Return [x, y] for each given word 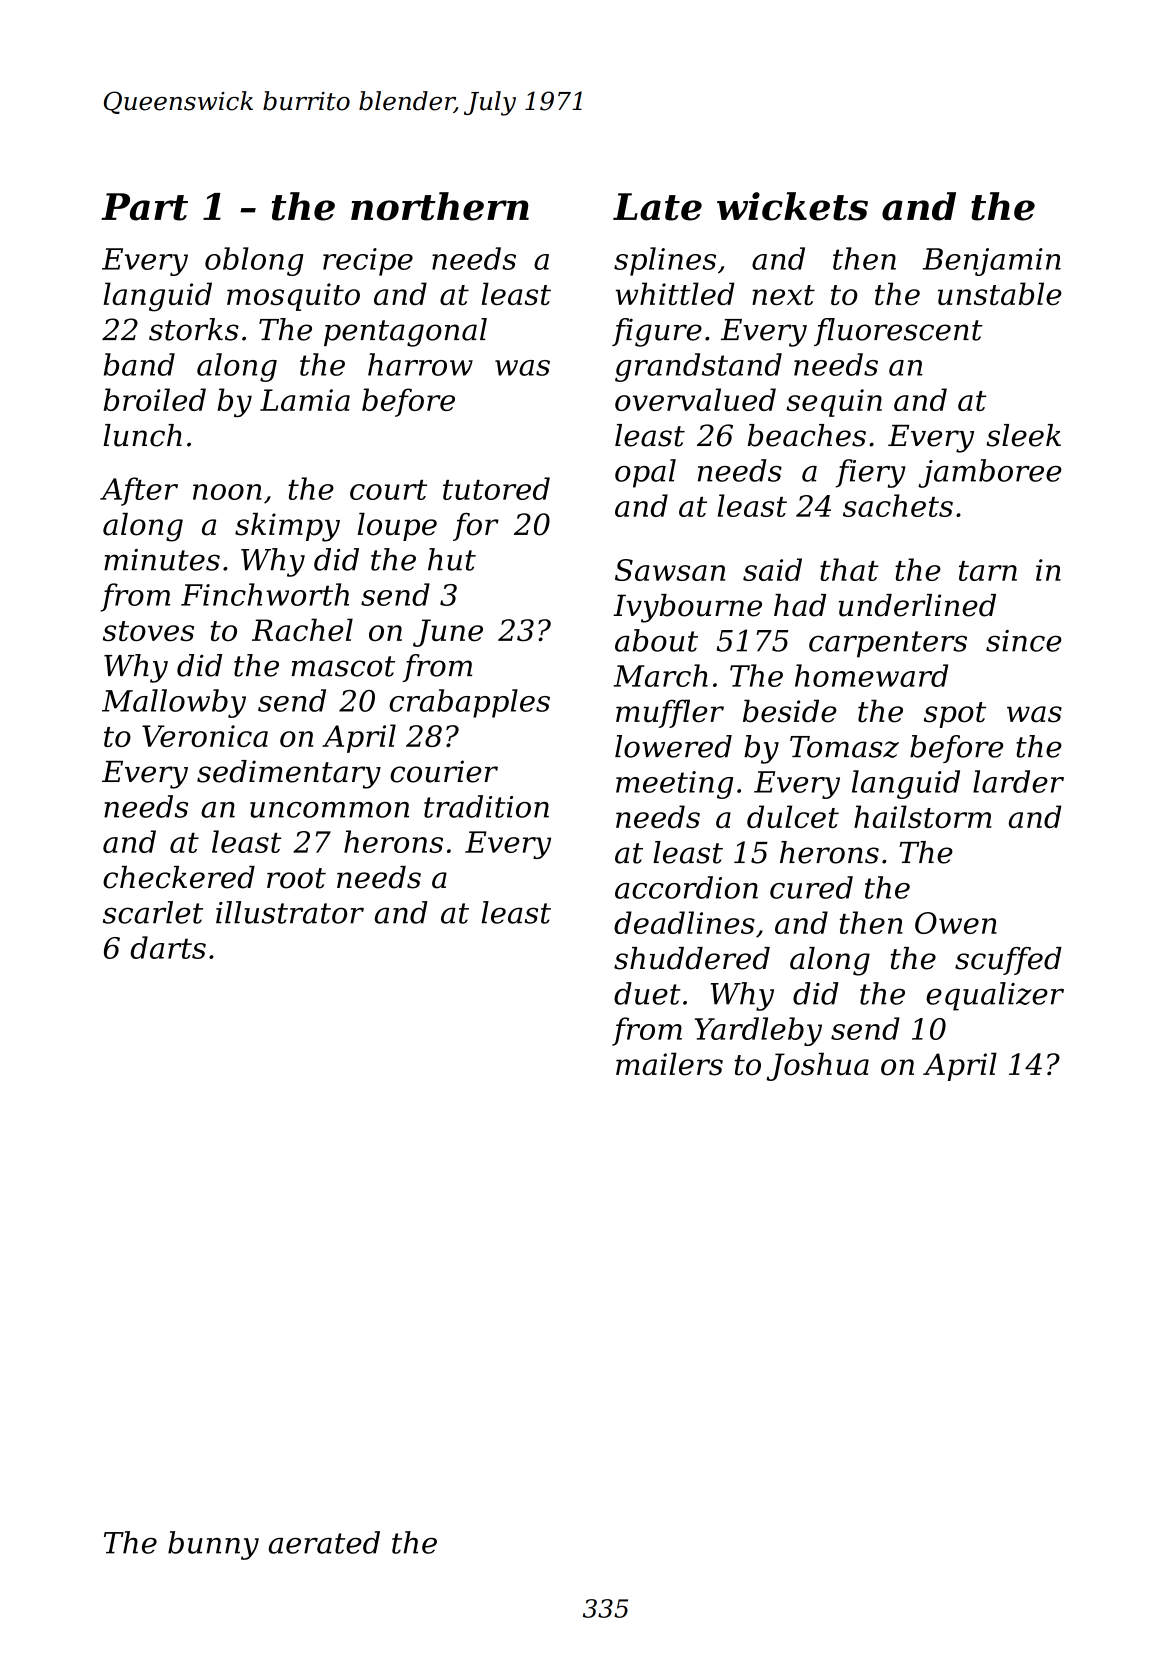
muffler [670, 713]
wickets [792, 206]
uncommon [329, 810]
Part [144, 207]
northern [440, 206]
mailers [669, 1064]
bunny [213, 1545]
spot [955, 715]
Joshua [817, 1066]
